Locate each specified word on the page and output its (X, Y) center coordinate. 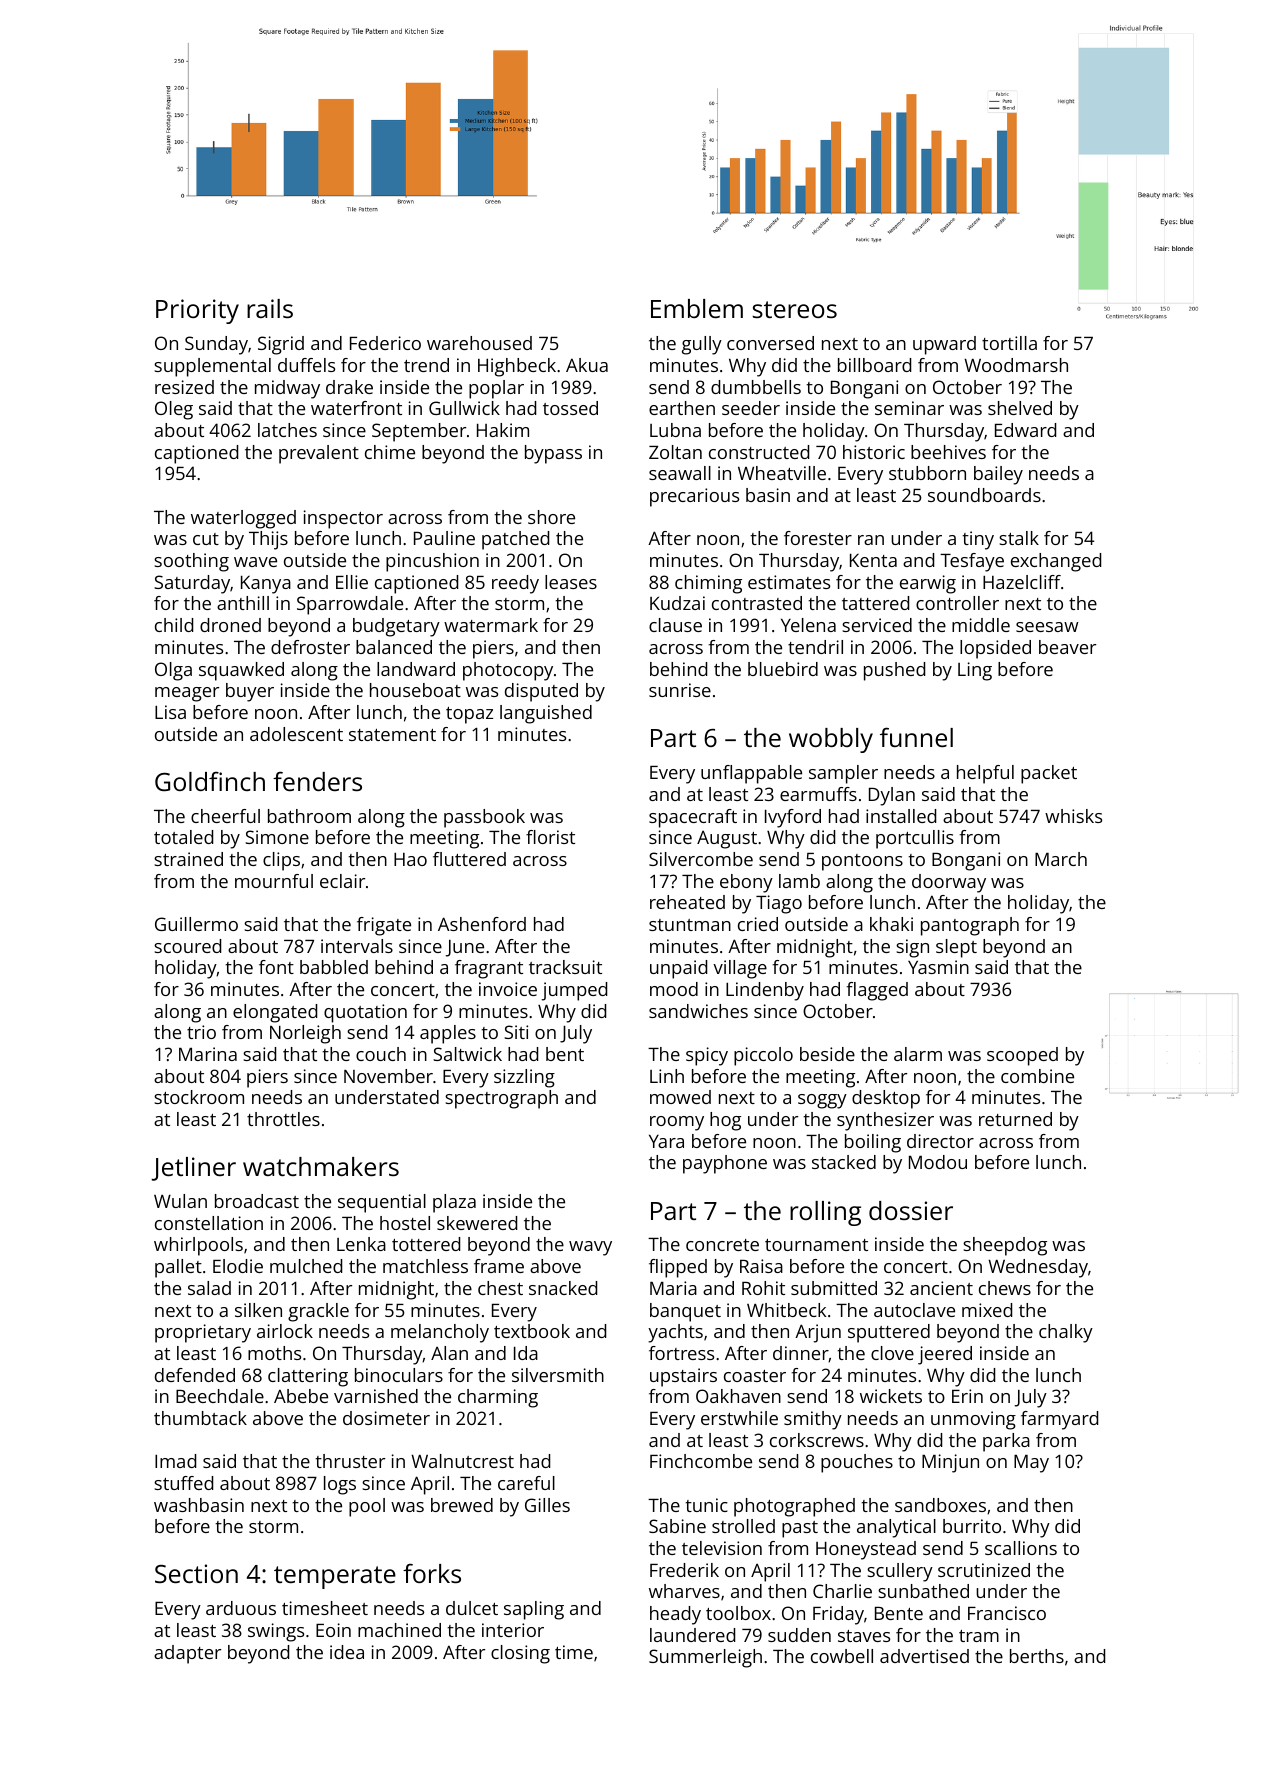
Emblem (697, 308)
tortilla (1009, 343)
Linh (667, 1076)
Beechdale (220, 1396)
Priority (197, 311)
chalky (1066, 1333)
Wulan (180, 1201)
